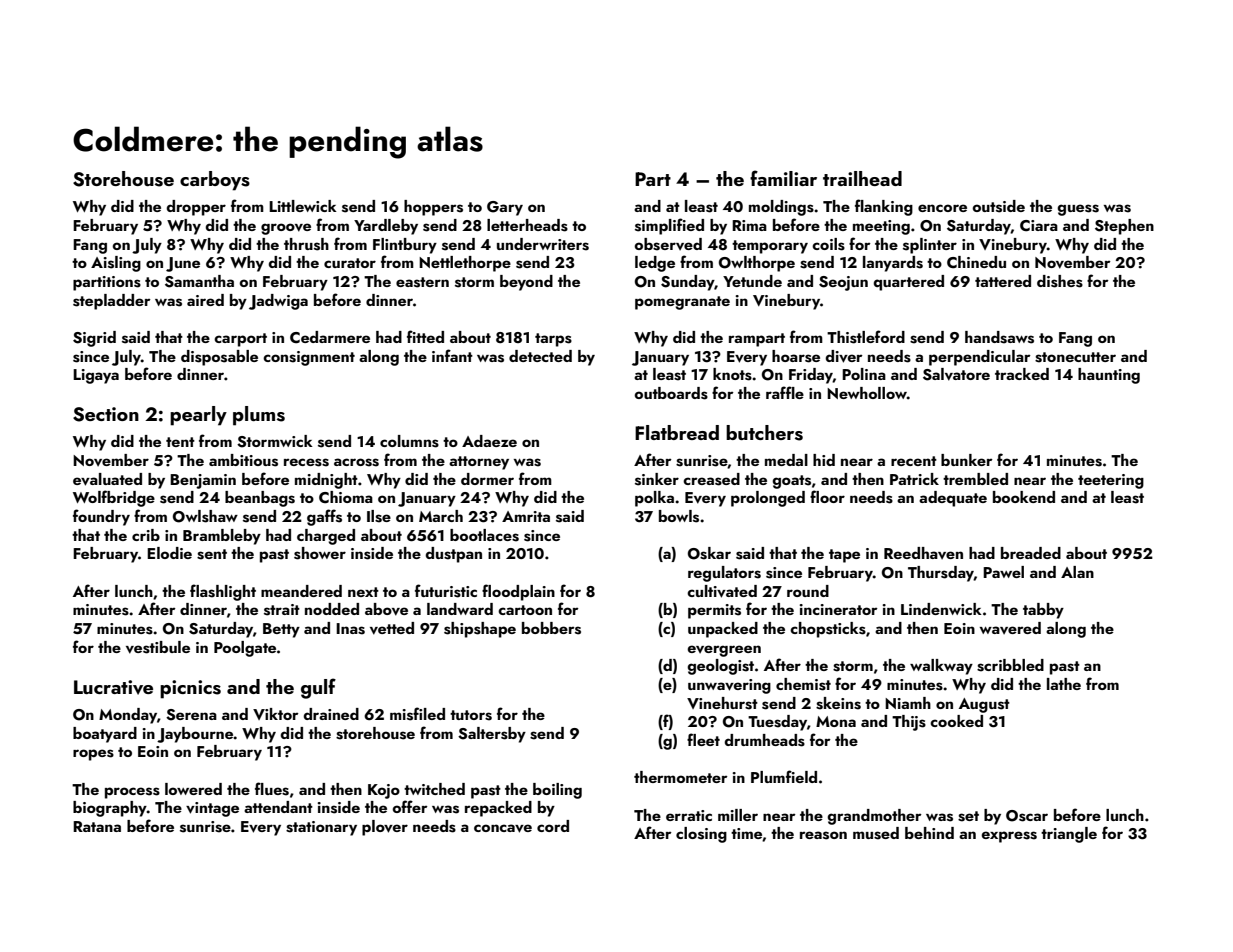 The width and height of the document is (1233, 952). I want to click on bobbers, so click(551, 628).
